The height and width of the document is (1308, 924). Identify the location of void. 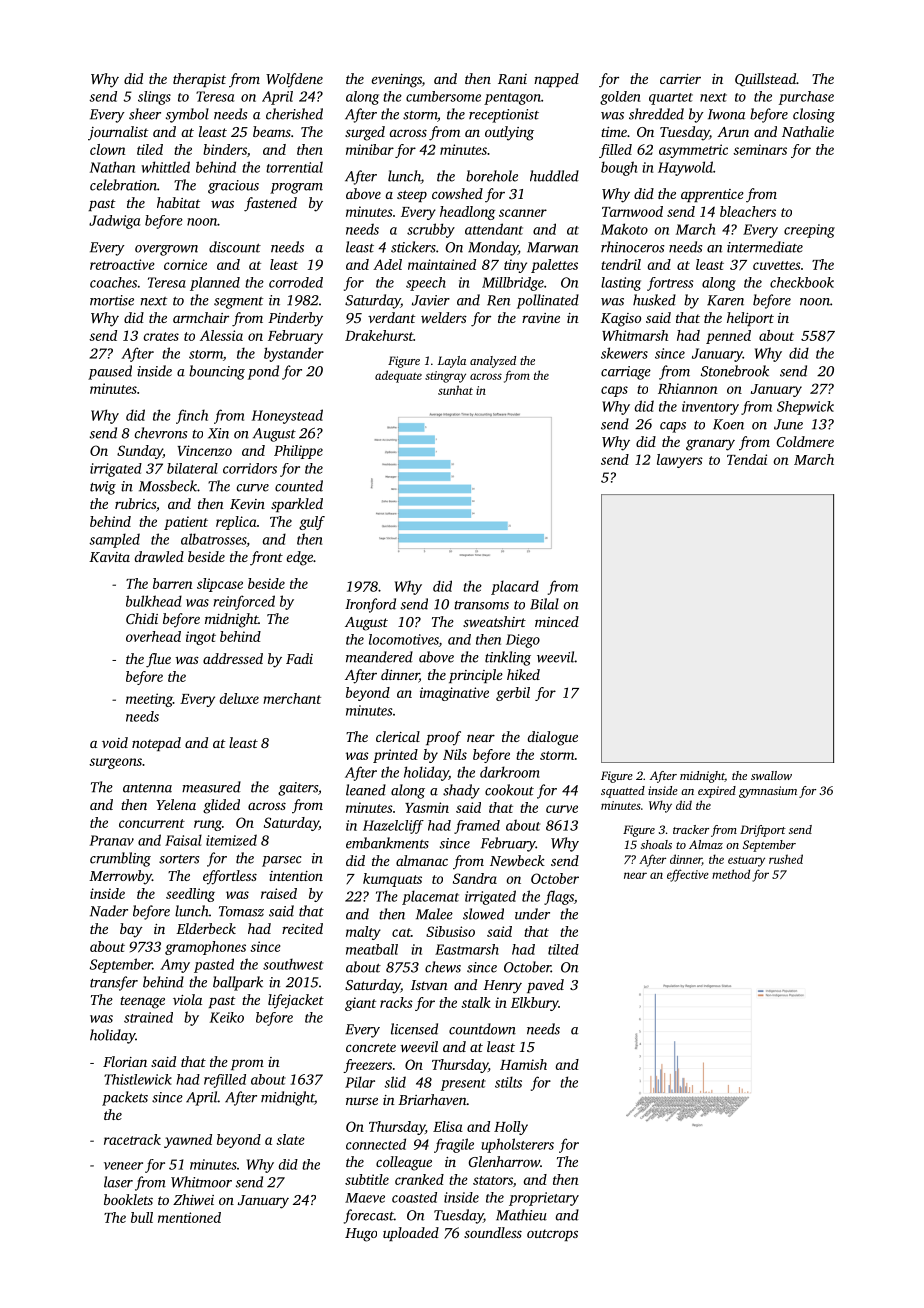
(115, 742).
